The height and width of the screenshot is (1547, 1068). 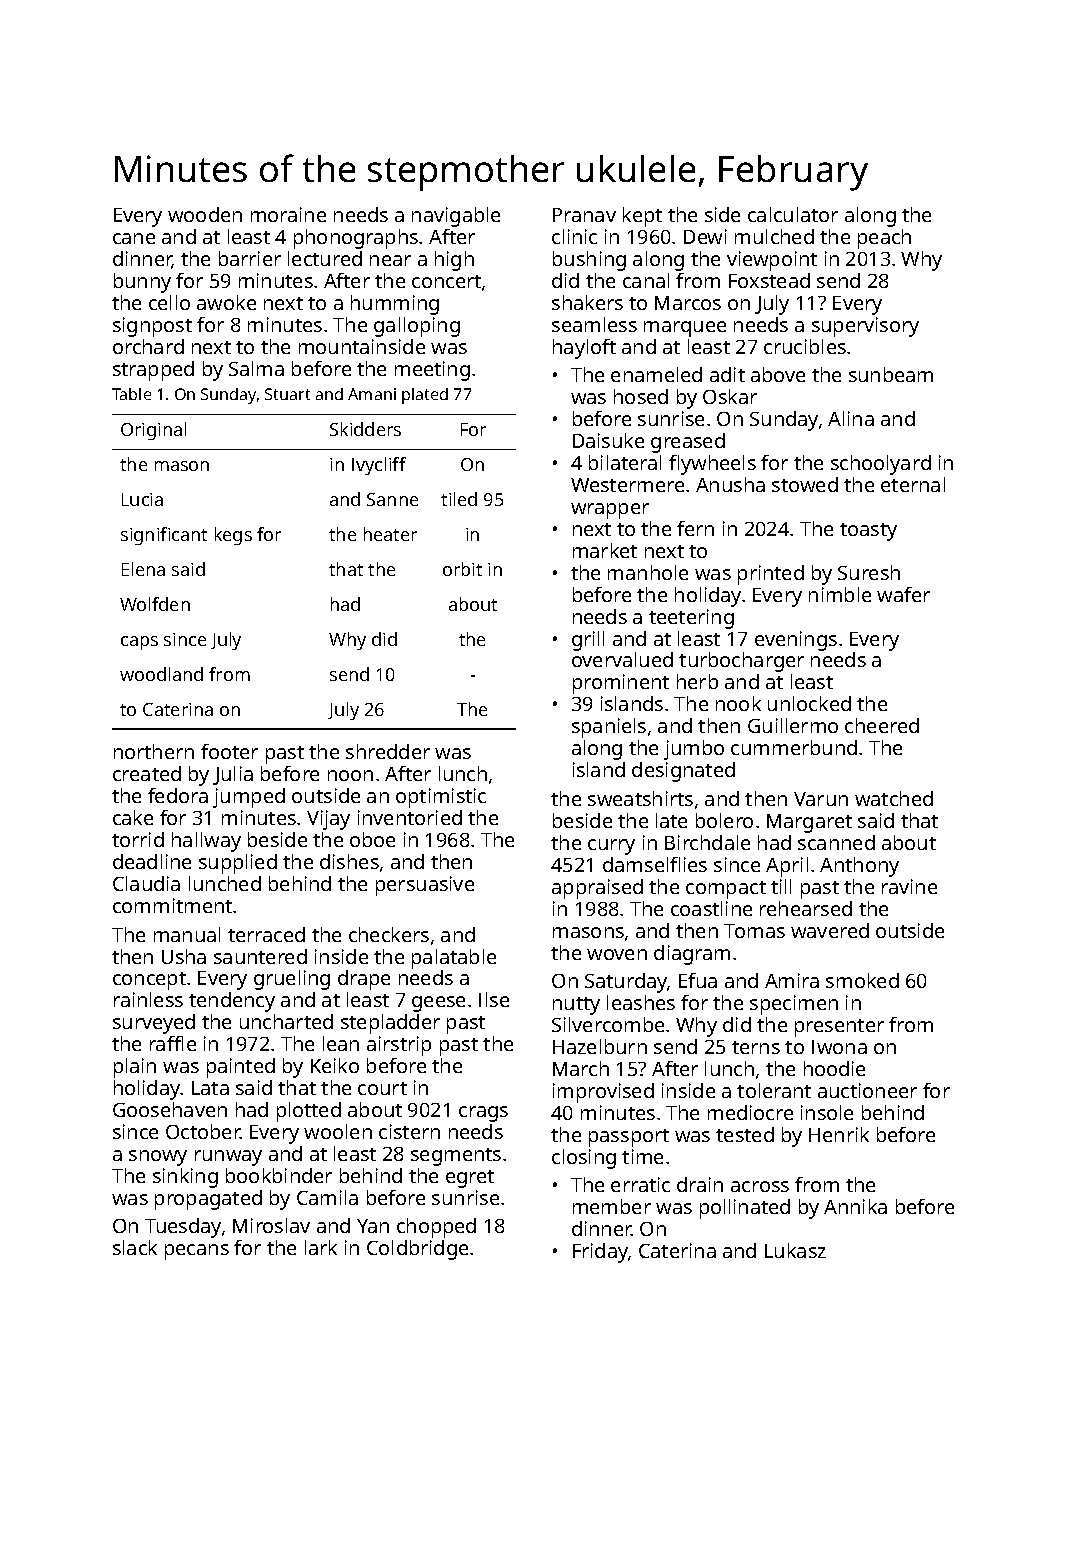 I want to click on peach, so click(x=884, y=239).
